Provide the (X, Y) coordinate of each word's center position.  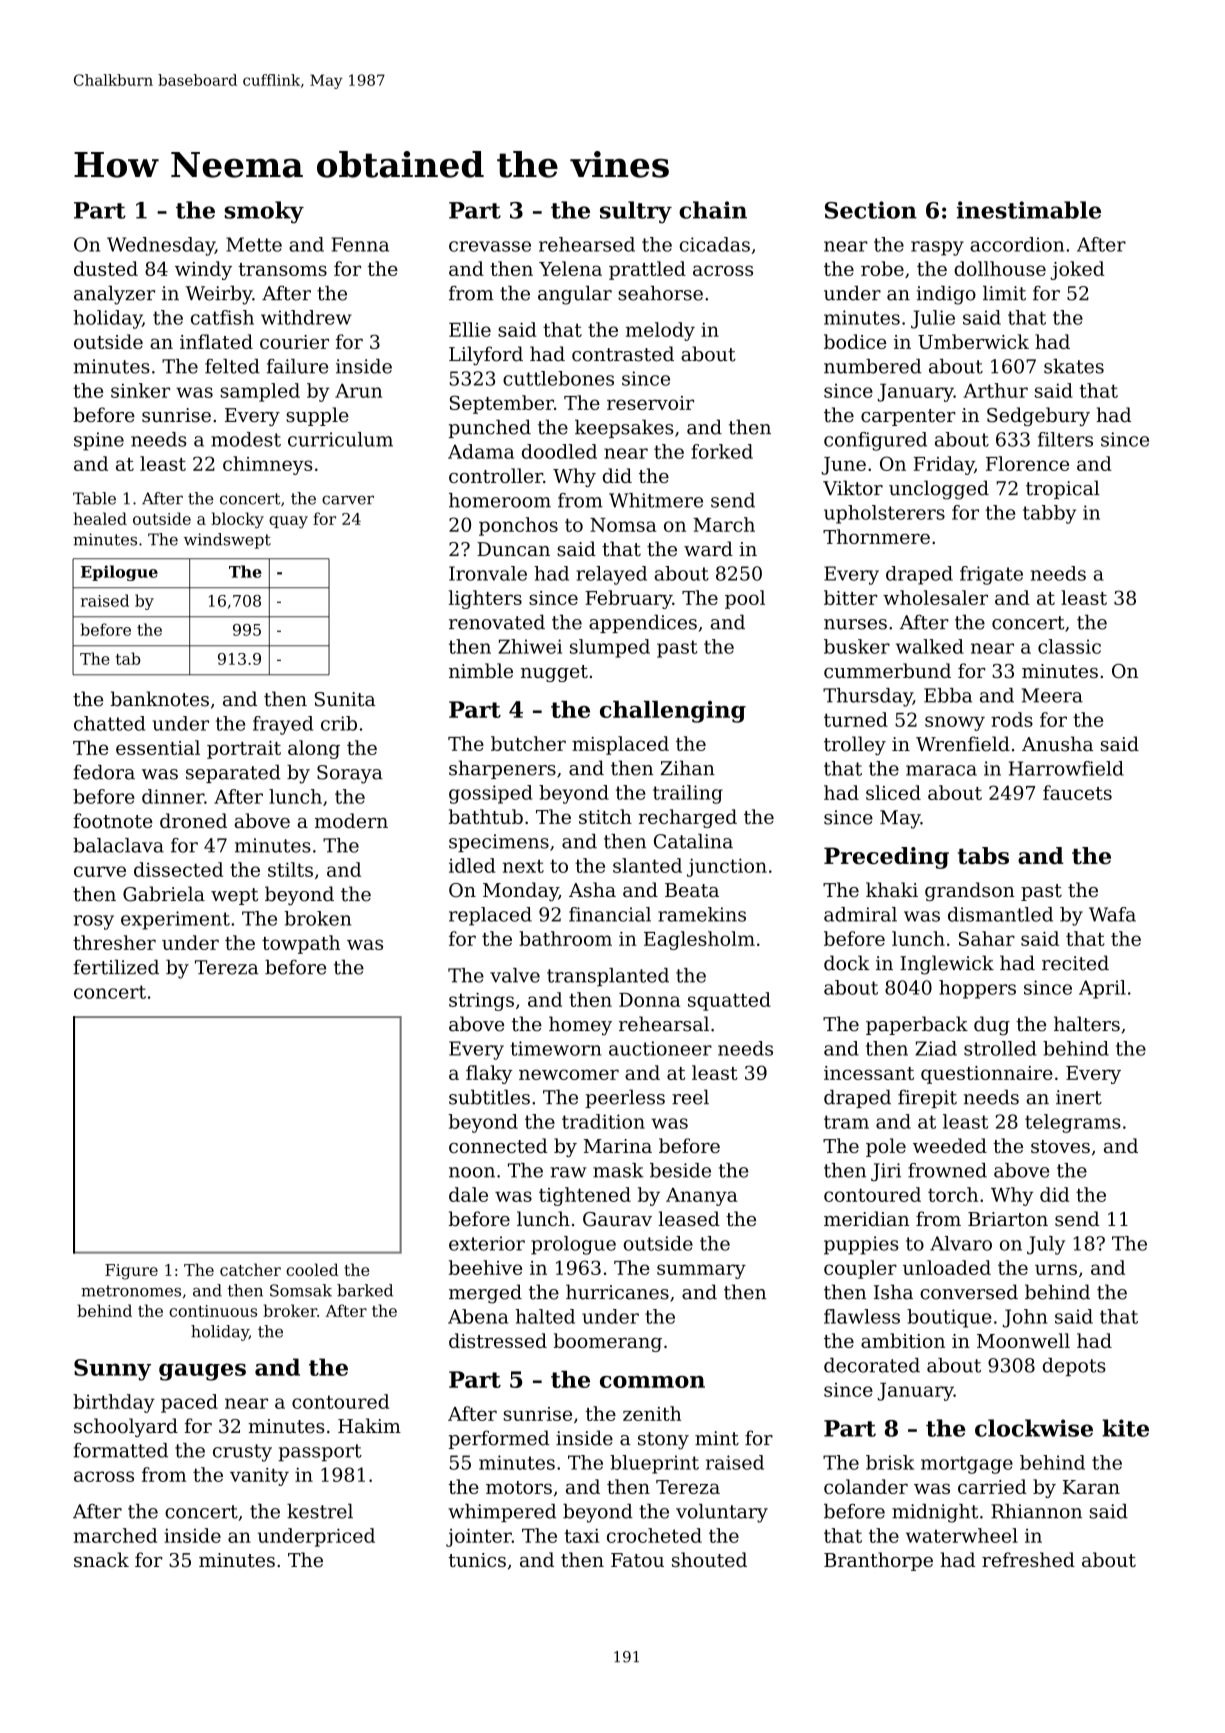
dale (468, 1194)
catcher (250, 1269)
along (314, 749)
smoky (264, 212)
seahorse (660, 293)
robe (882, 268)
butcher (528, 743)
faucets (1077, 792)
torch (953, 1194)
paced (189, 1403)
